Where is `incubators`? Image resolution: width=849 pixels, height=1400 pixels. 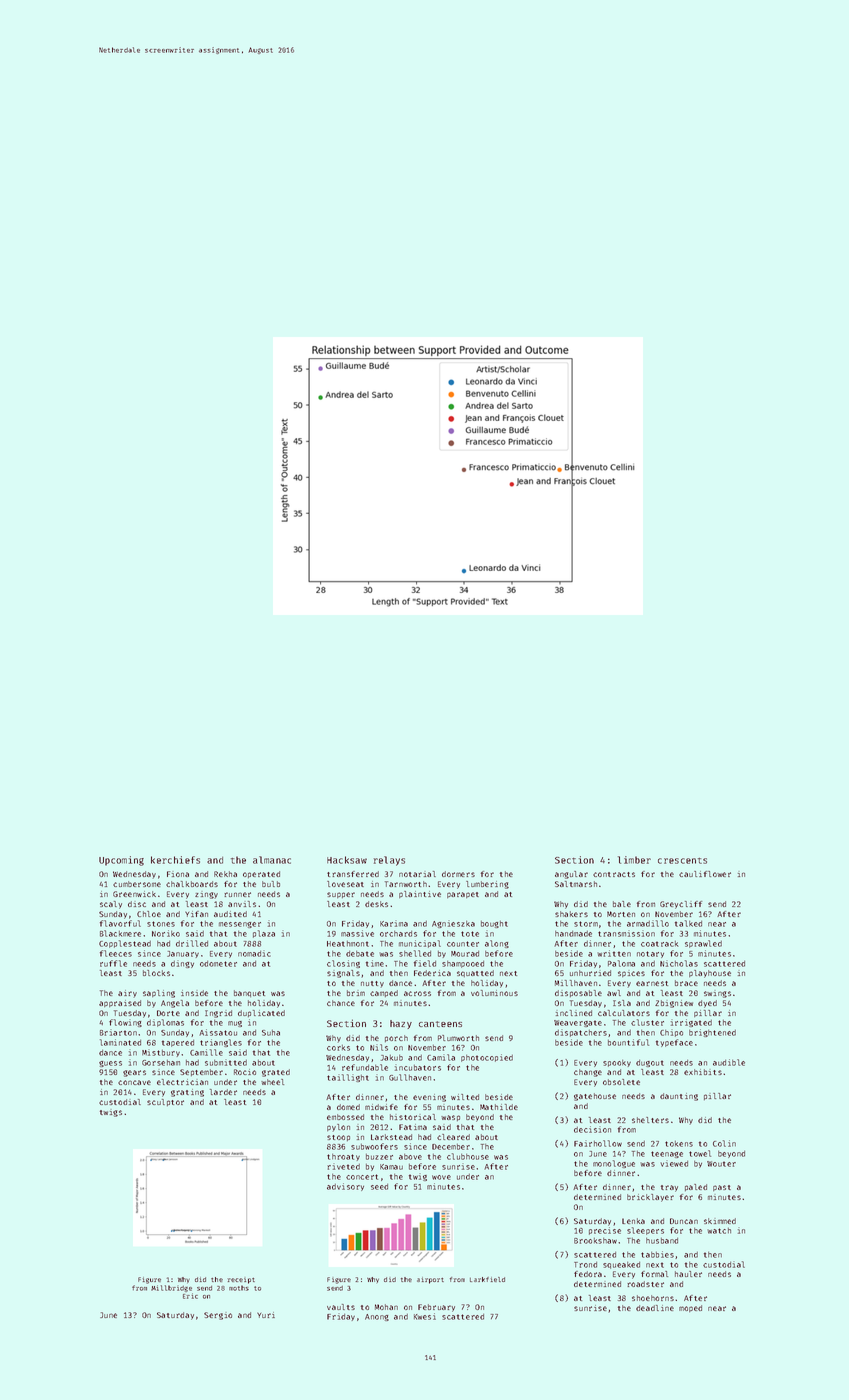
incubators is located at coordinates (418, 1067).
